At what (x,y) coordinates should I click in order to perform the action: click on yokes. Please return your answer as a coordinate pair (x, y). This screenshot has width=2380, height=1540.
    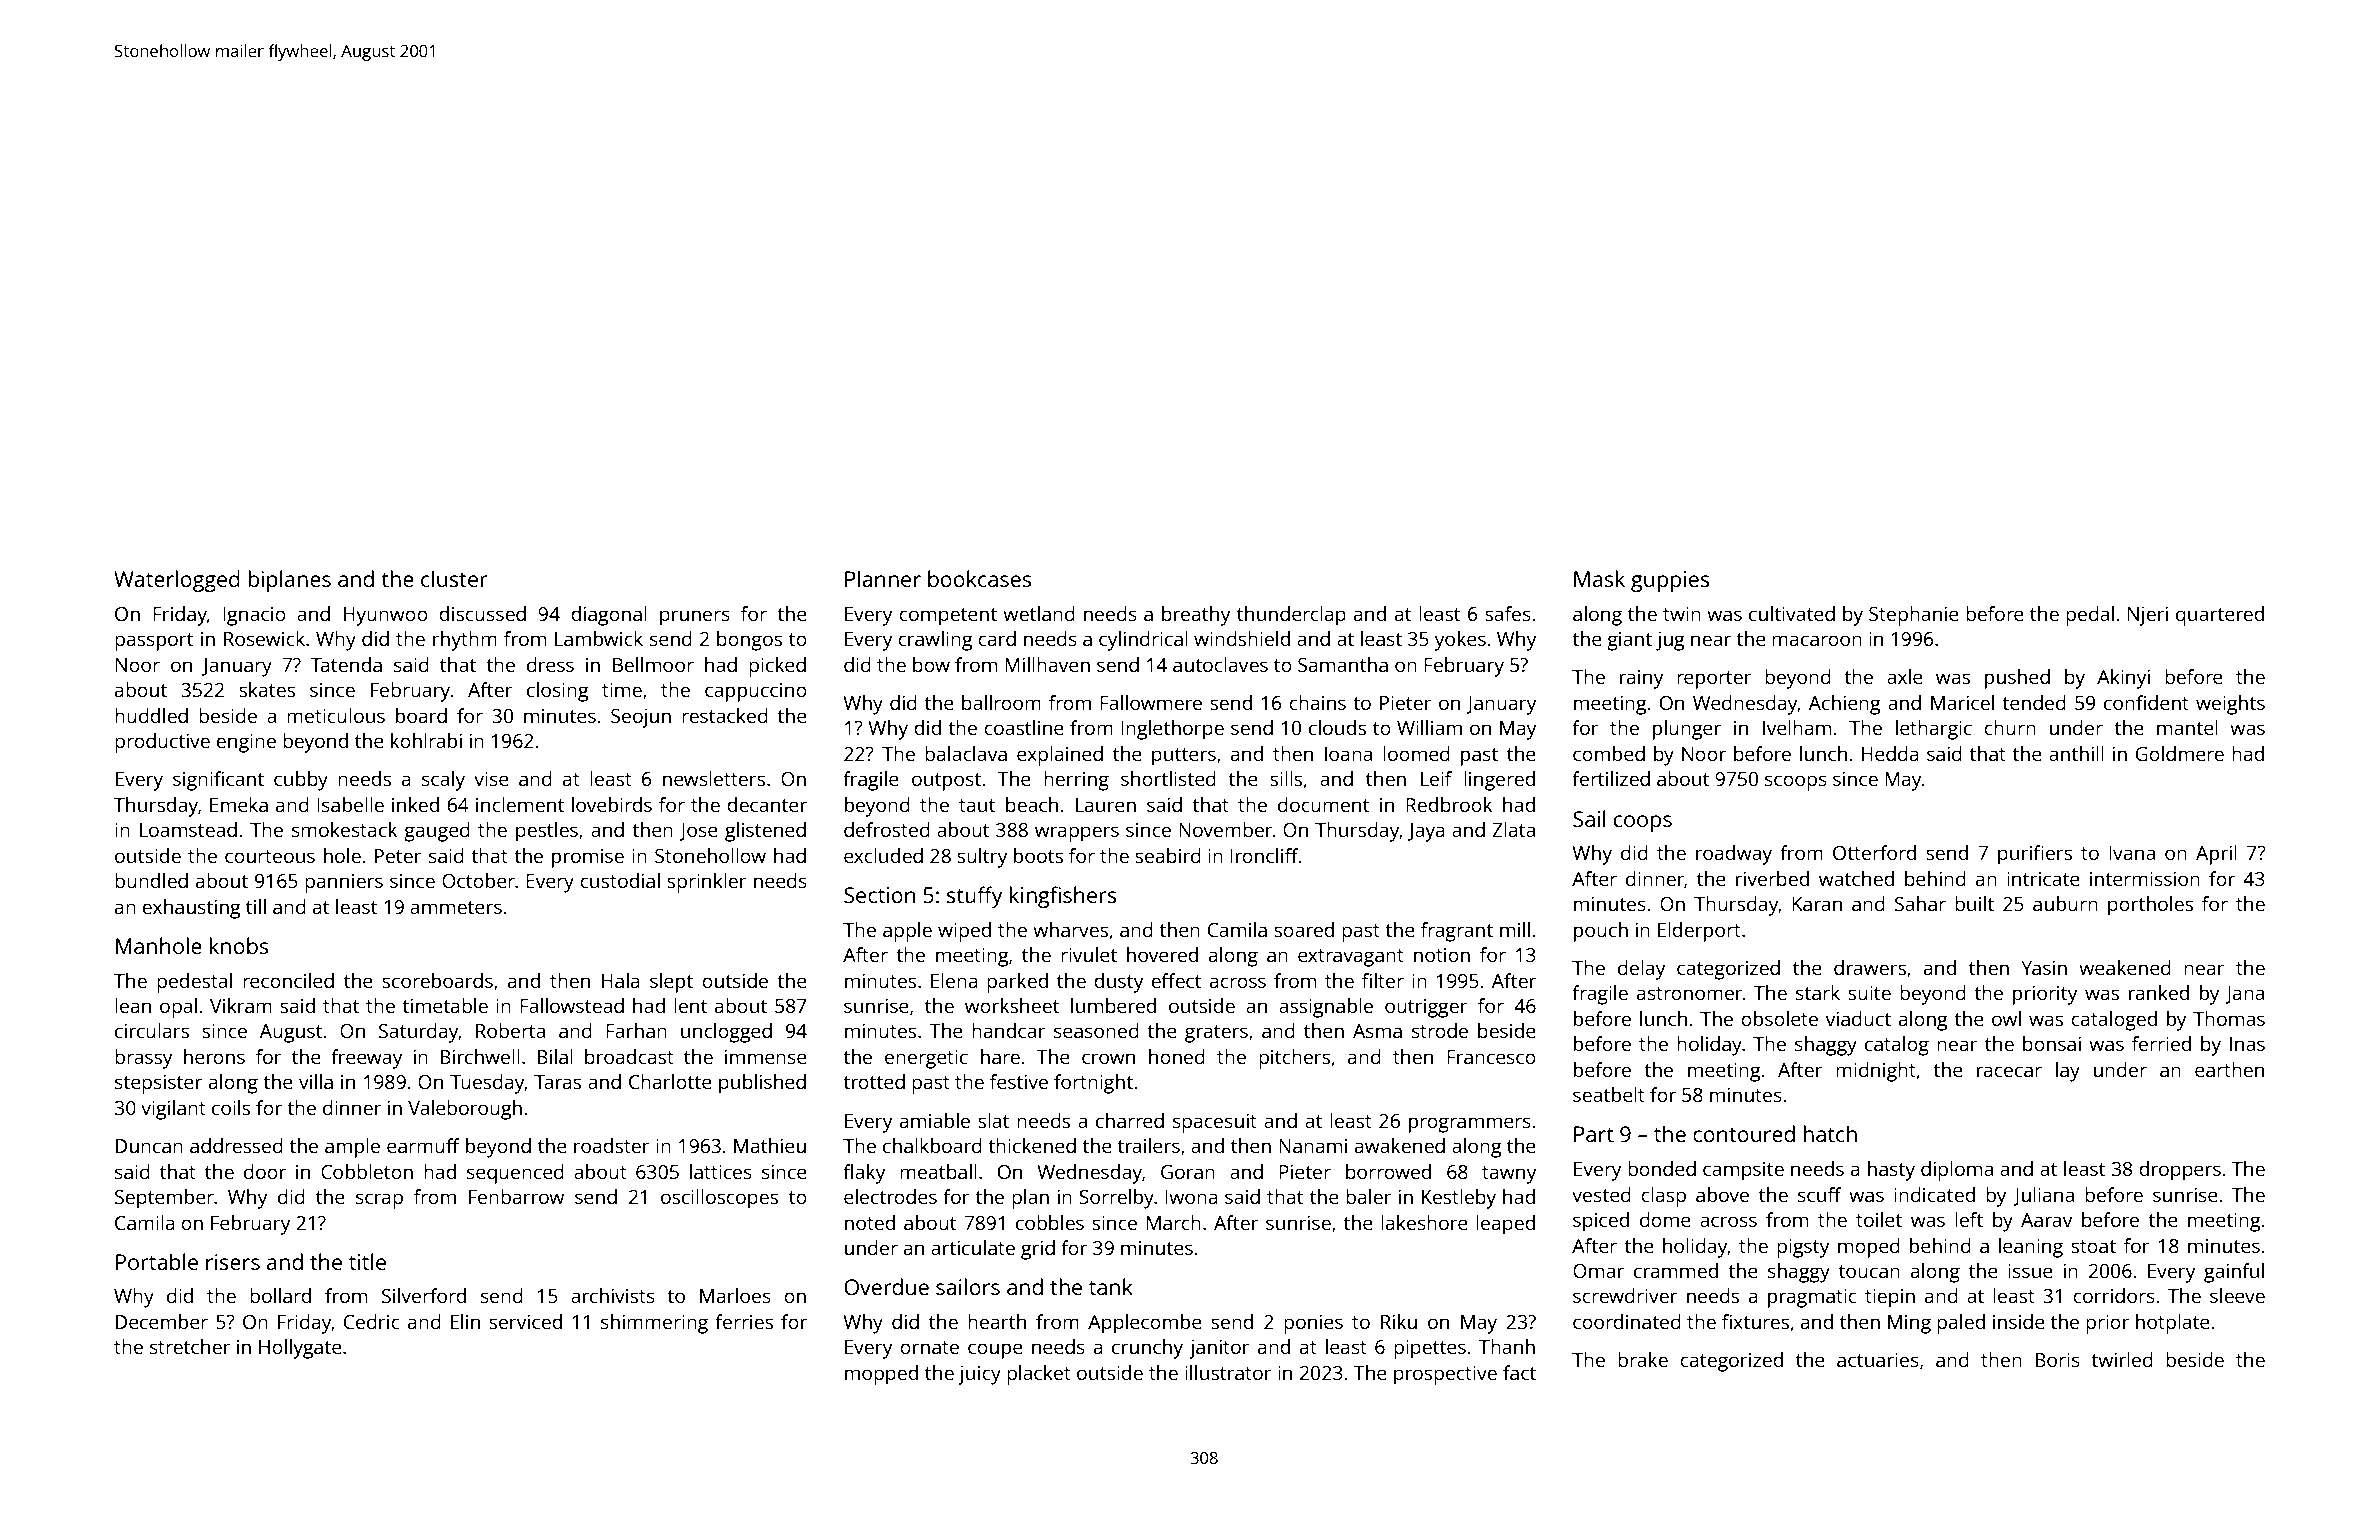
    Looking at the image, I should click on (1460, 641).
